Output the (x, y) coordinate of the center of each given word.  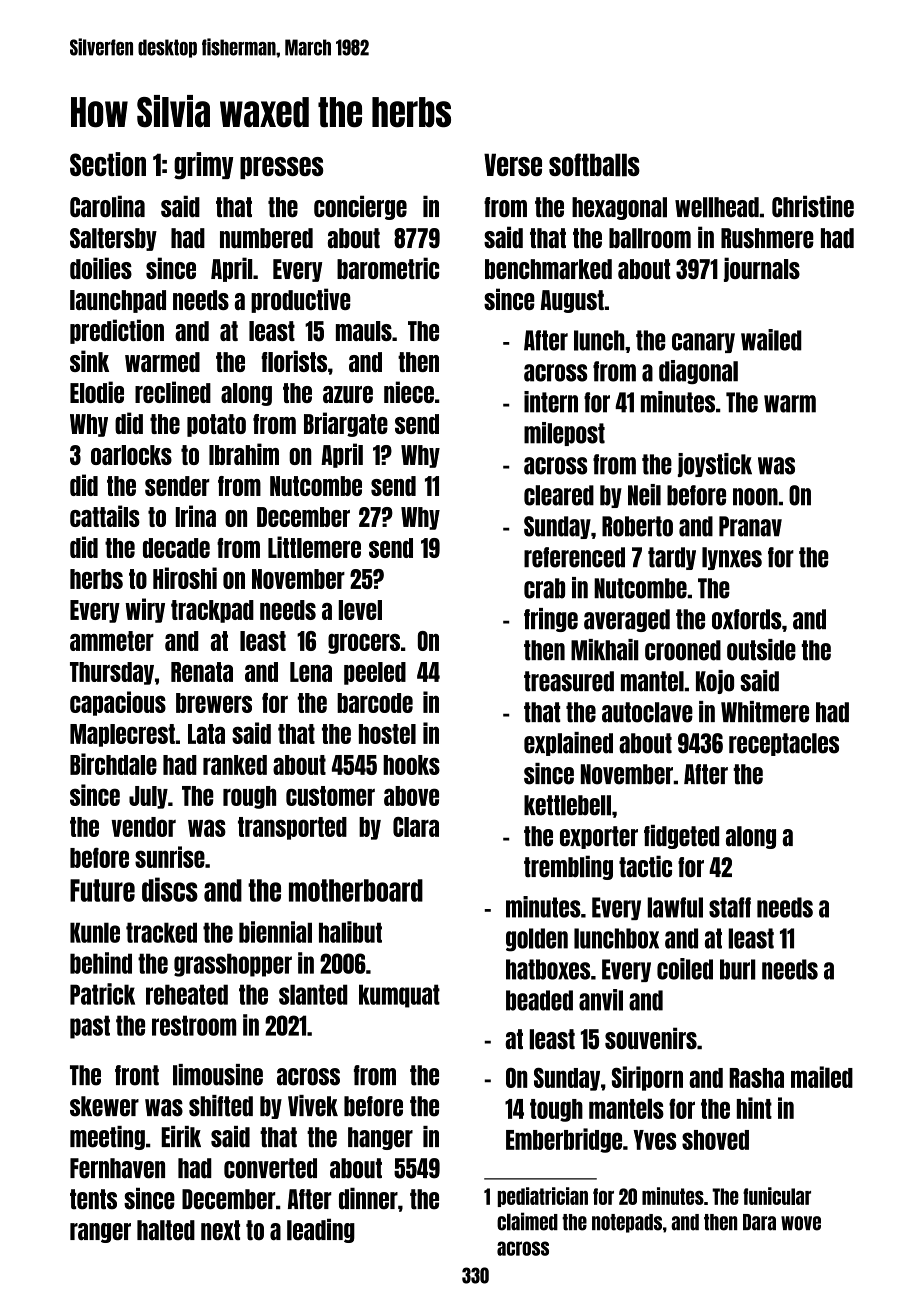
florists (294, 361)
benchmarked (548, 269)
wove (801, 1223)
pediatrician (542, 1197)
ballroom (650, 238)
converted (270, 1168)
